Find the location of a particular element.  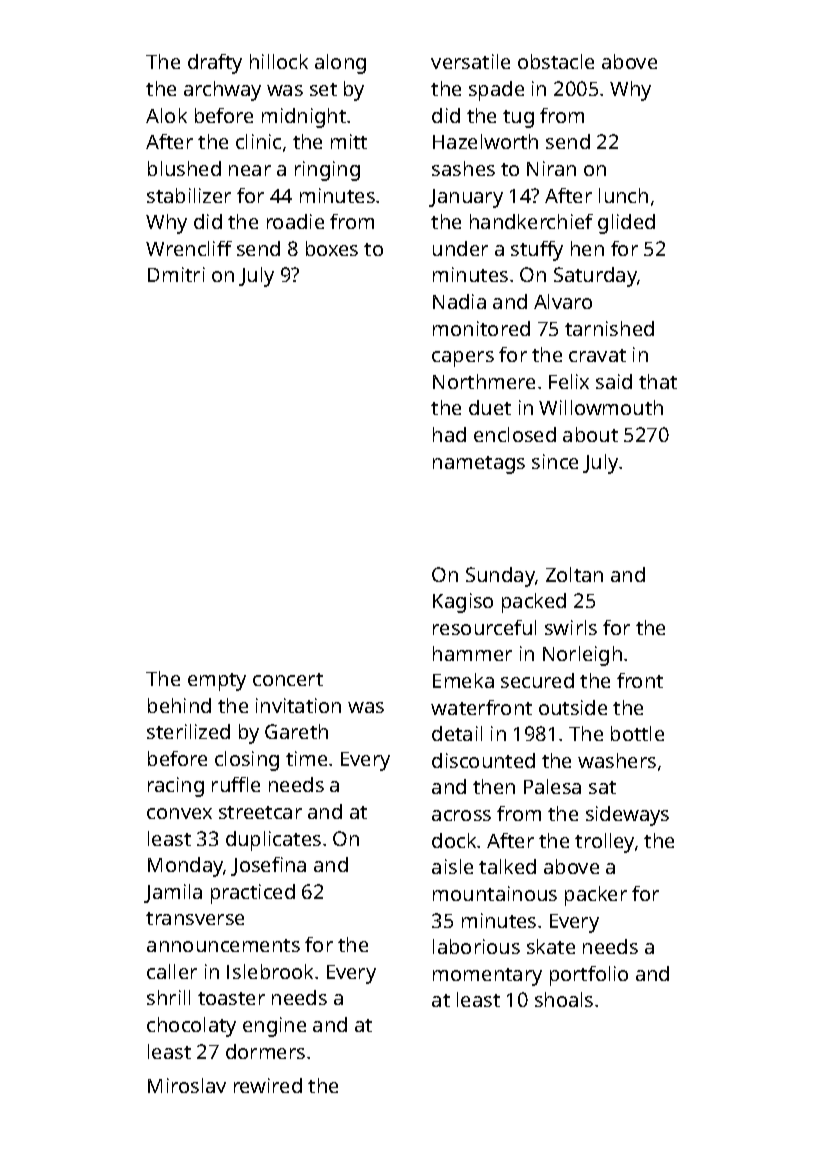

about is located at coordinates (590, 434).
